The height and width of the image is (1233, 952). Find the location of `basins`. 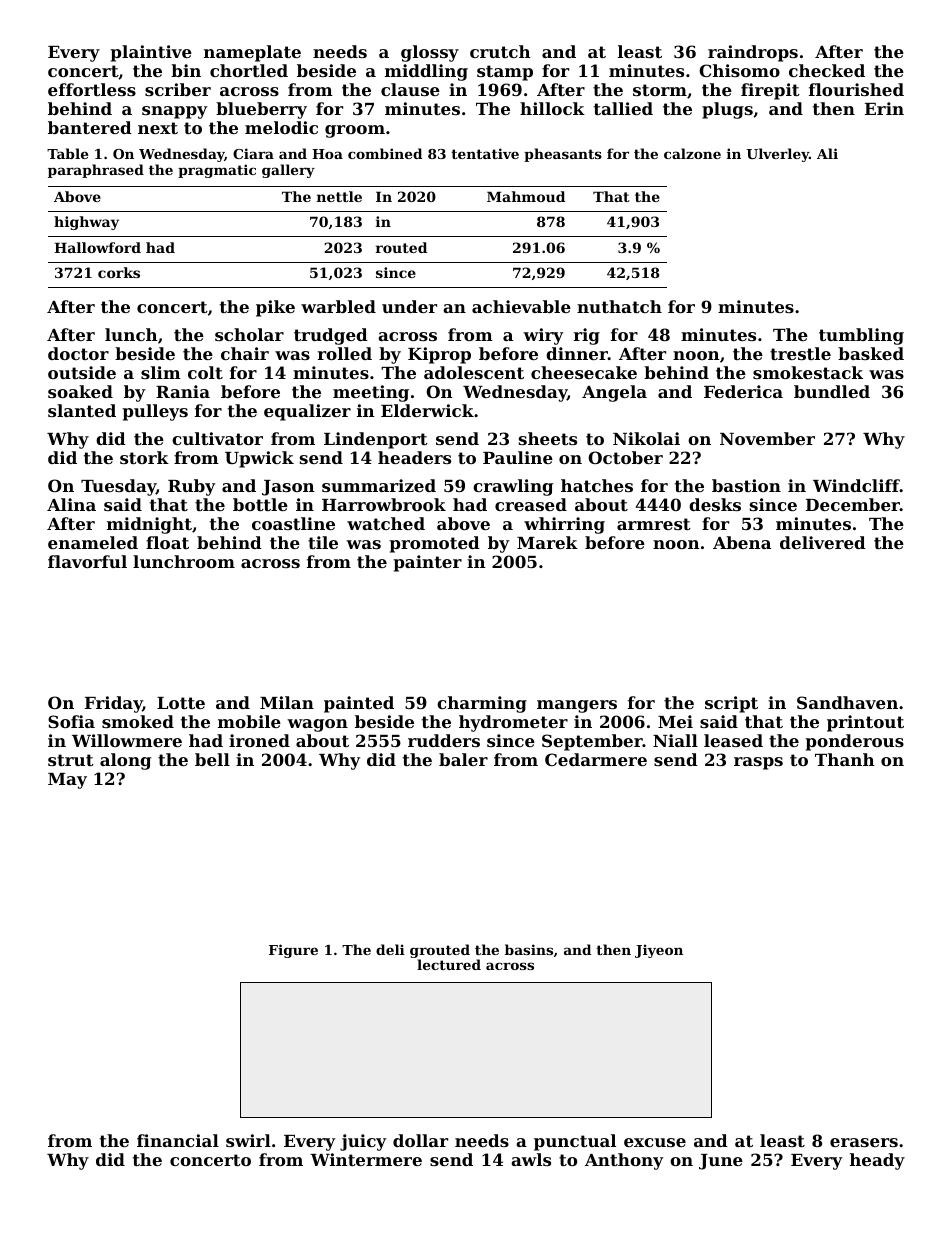

basins is located at coordinates (529, 949).
